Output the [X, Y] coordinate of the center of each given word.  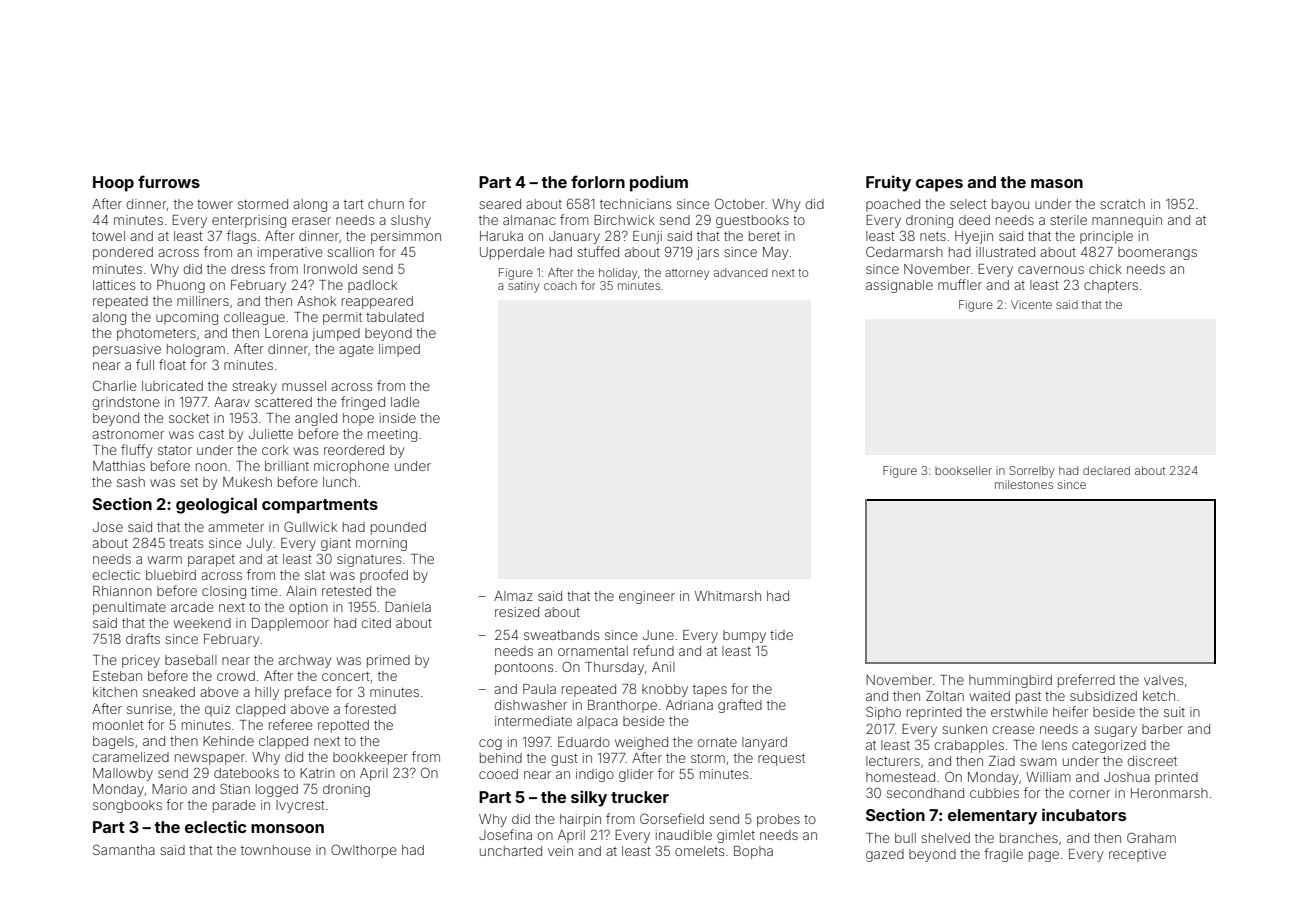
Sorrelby [1031, 472]
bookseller [963, 470]
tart [354, 204]
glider [636, 775]
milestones [1024, 484]
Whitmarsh [728, 596]
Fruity [888, 183]
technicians [635, 204]
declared [1106, 470]
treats [186, 543]
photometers [156, 334]
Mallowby [123, 774]
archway [304, 661]
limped [399, 350]
